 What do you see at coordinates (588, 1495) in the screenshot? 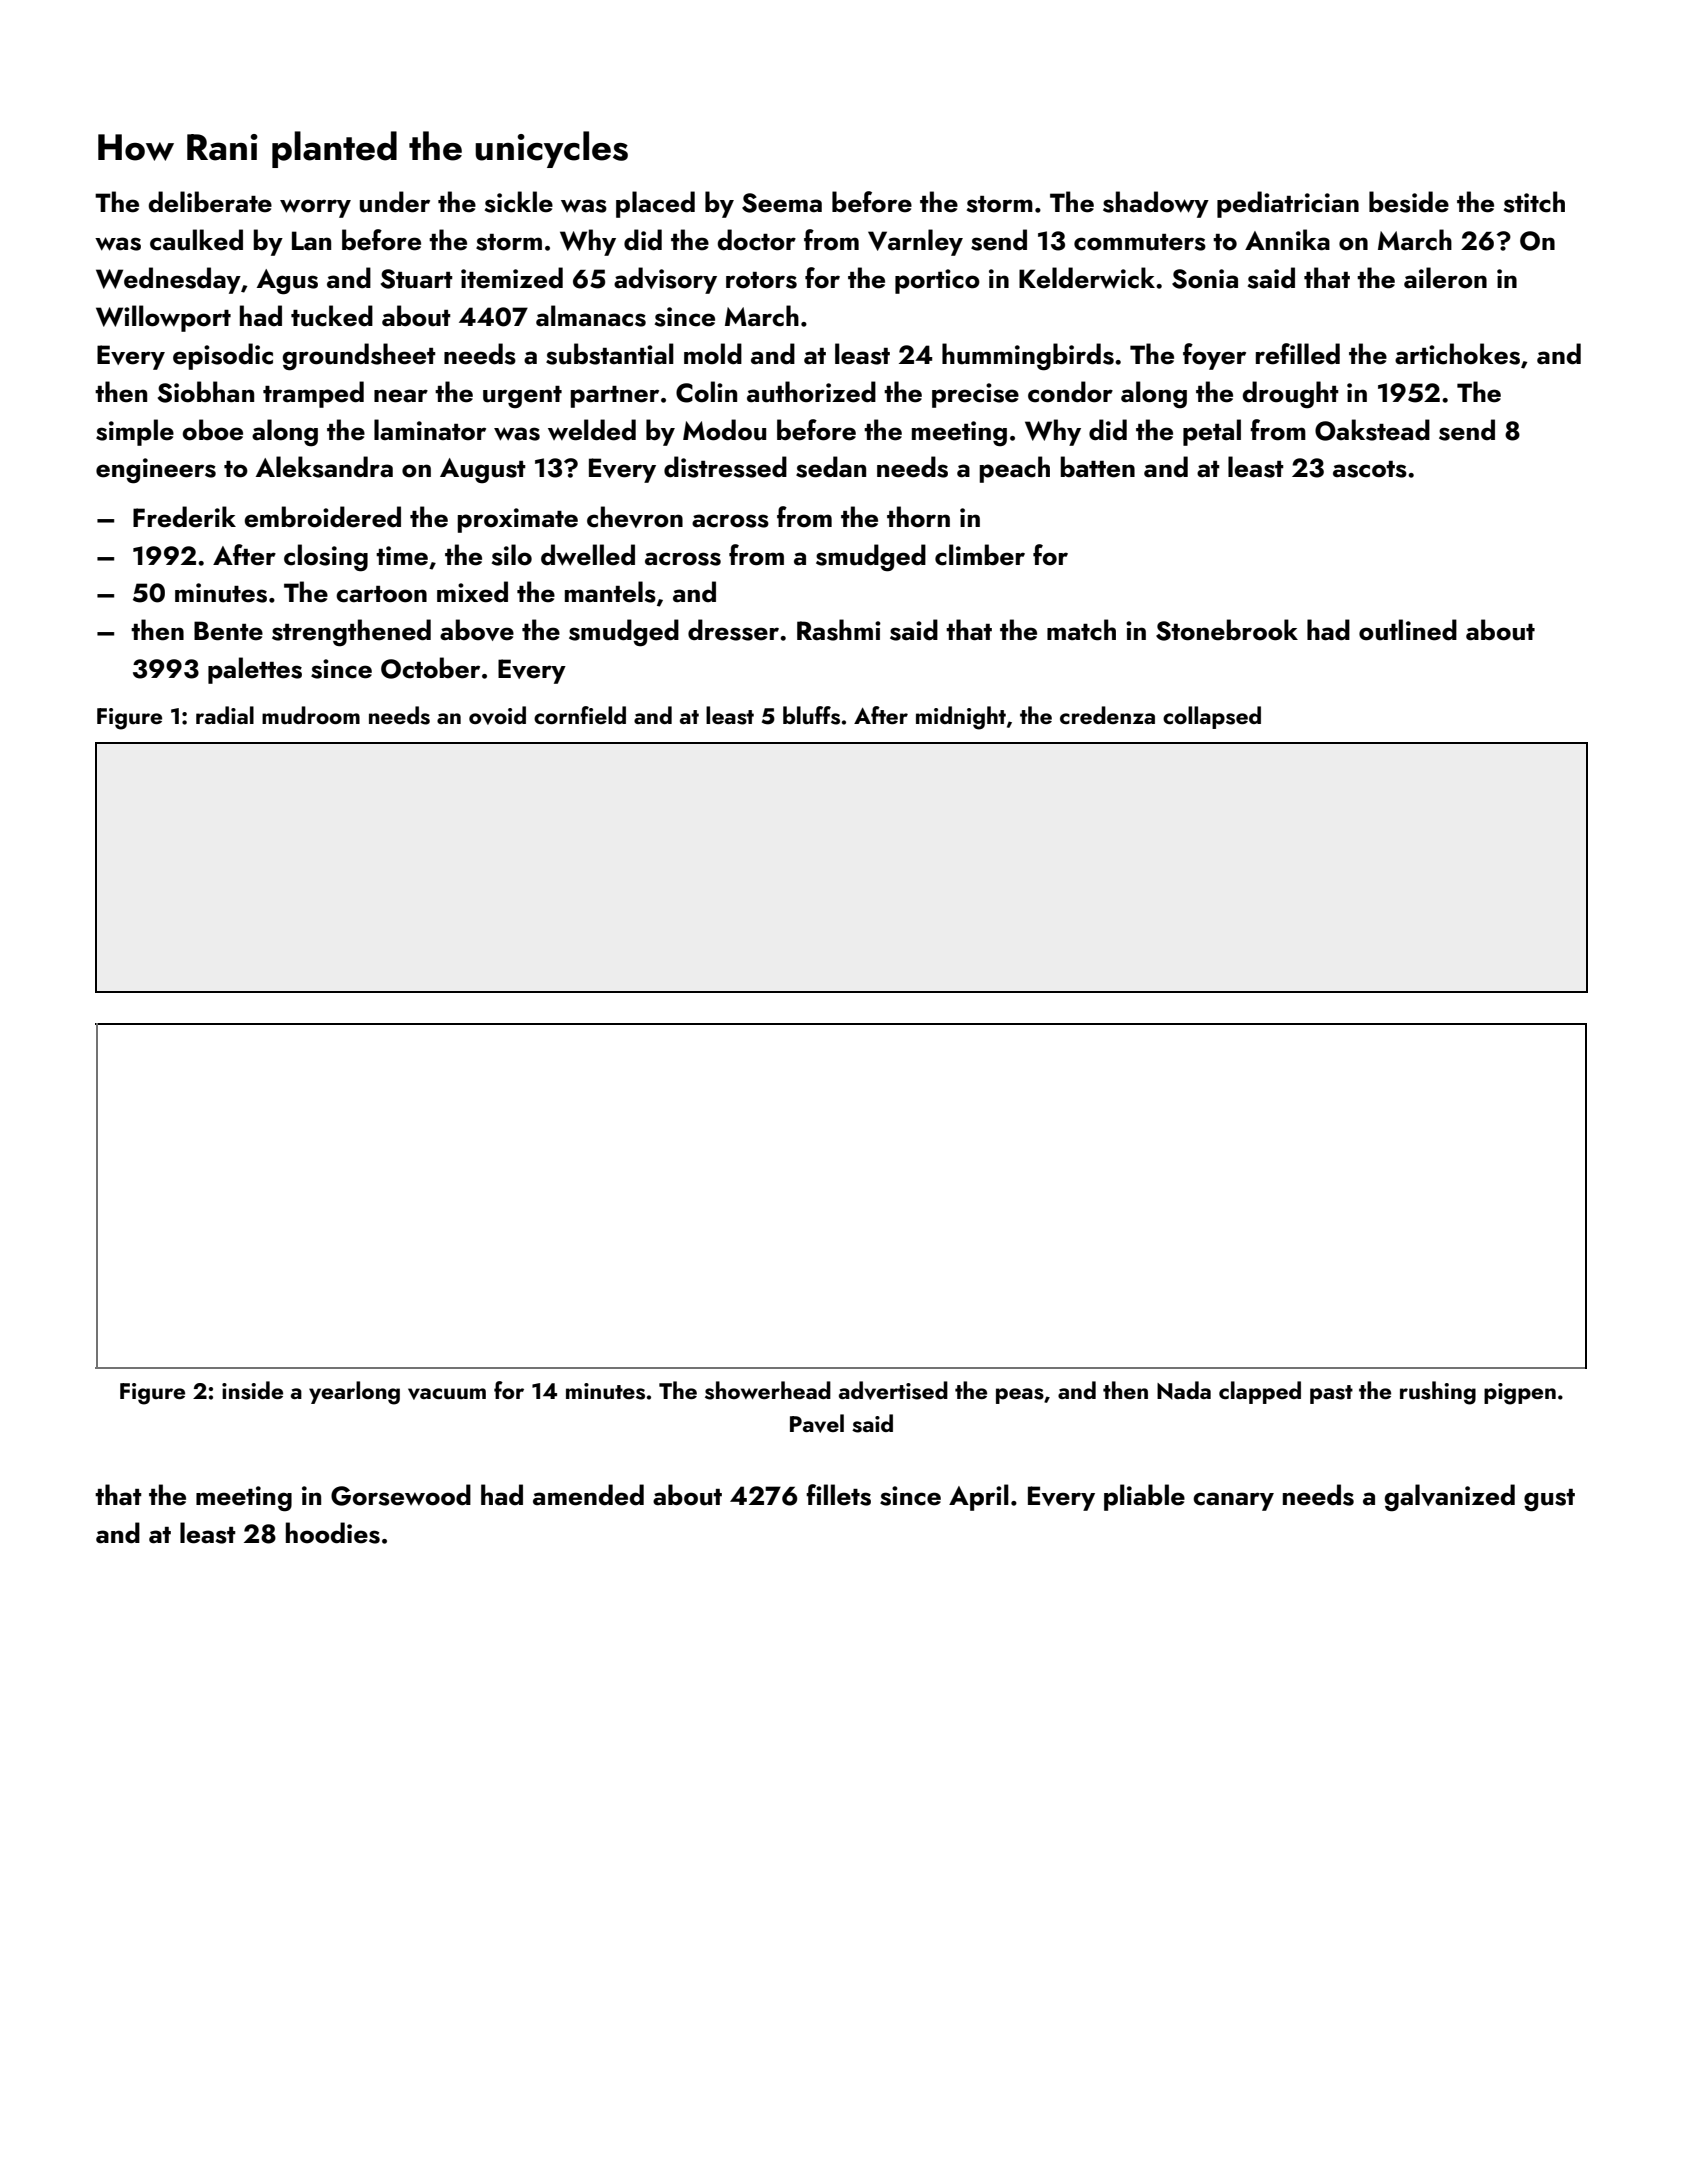
I see `amended` at bounding box center [588, 1495].
